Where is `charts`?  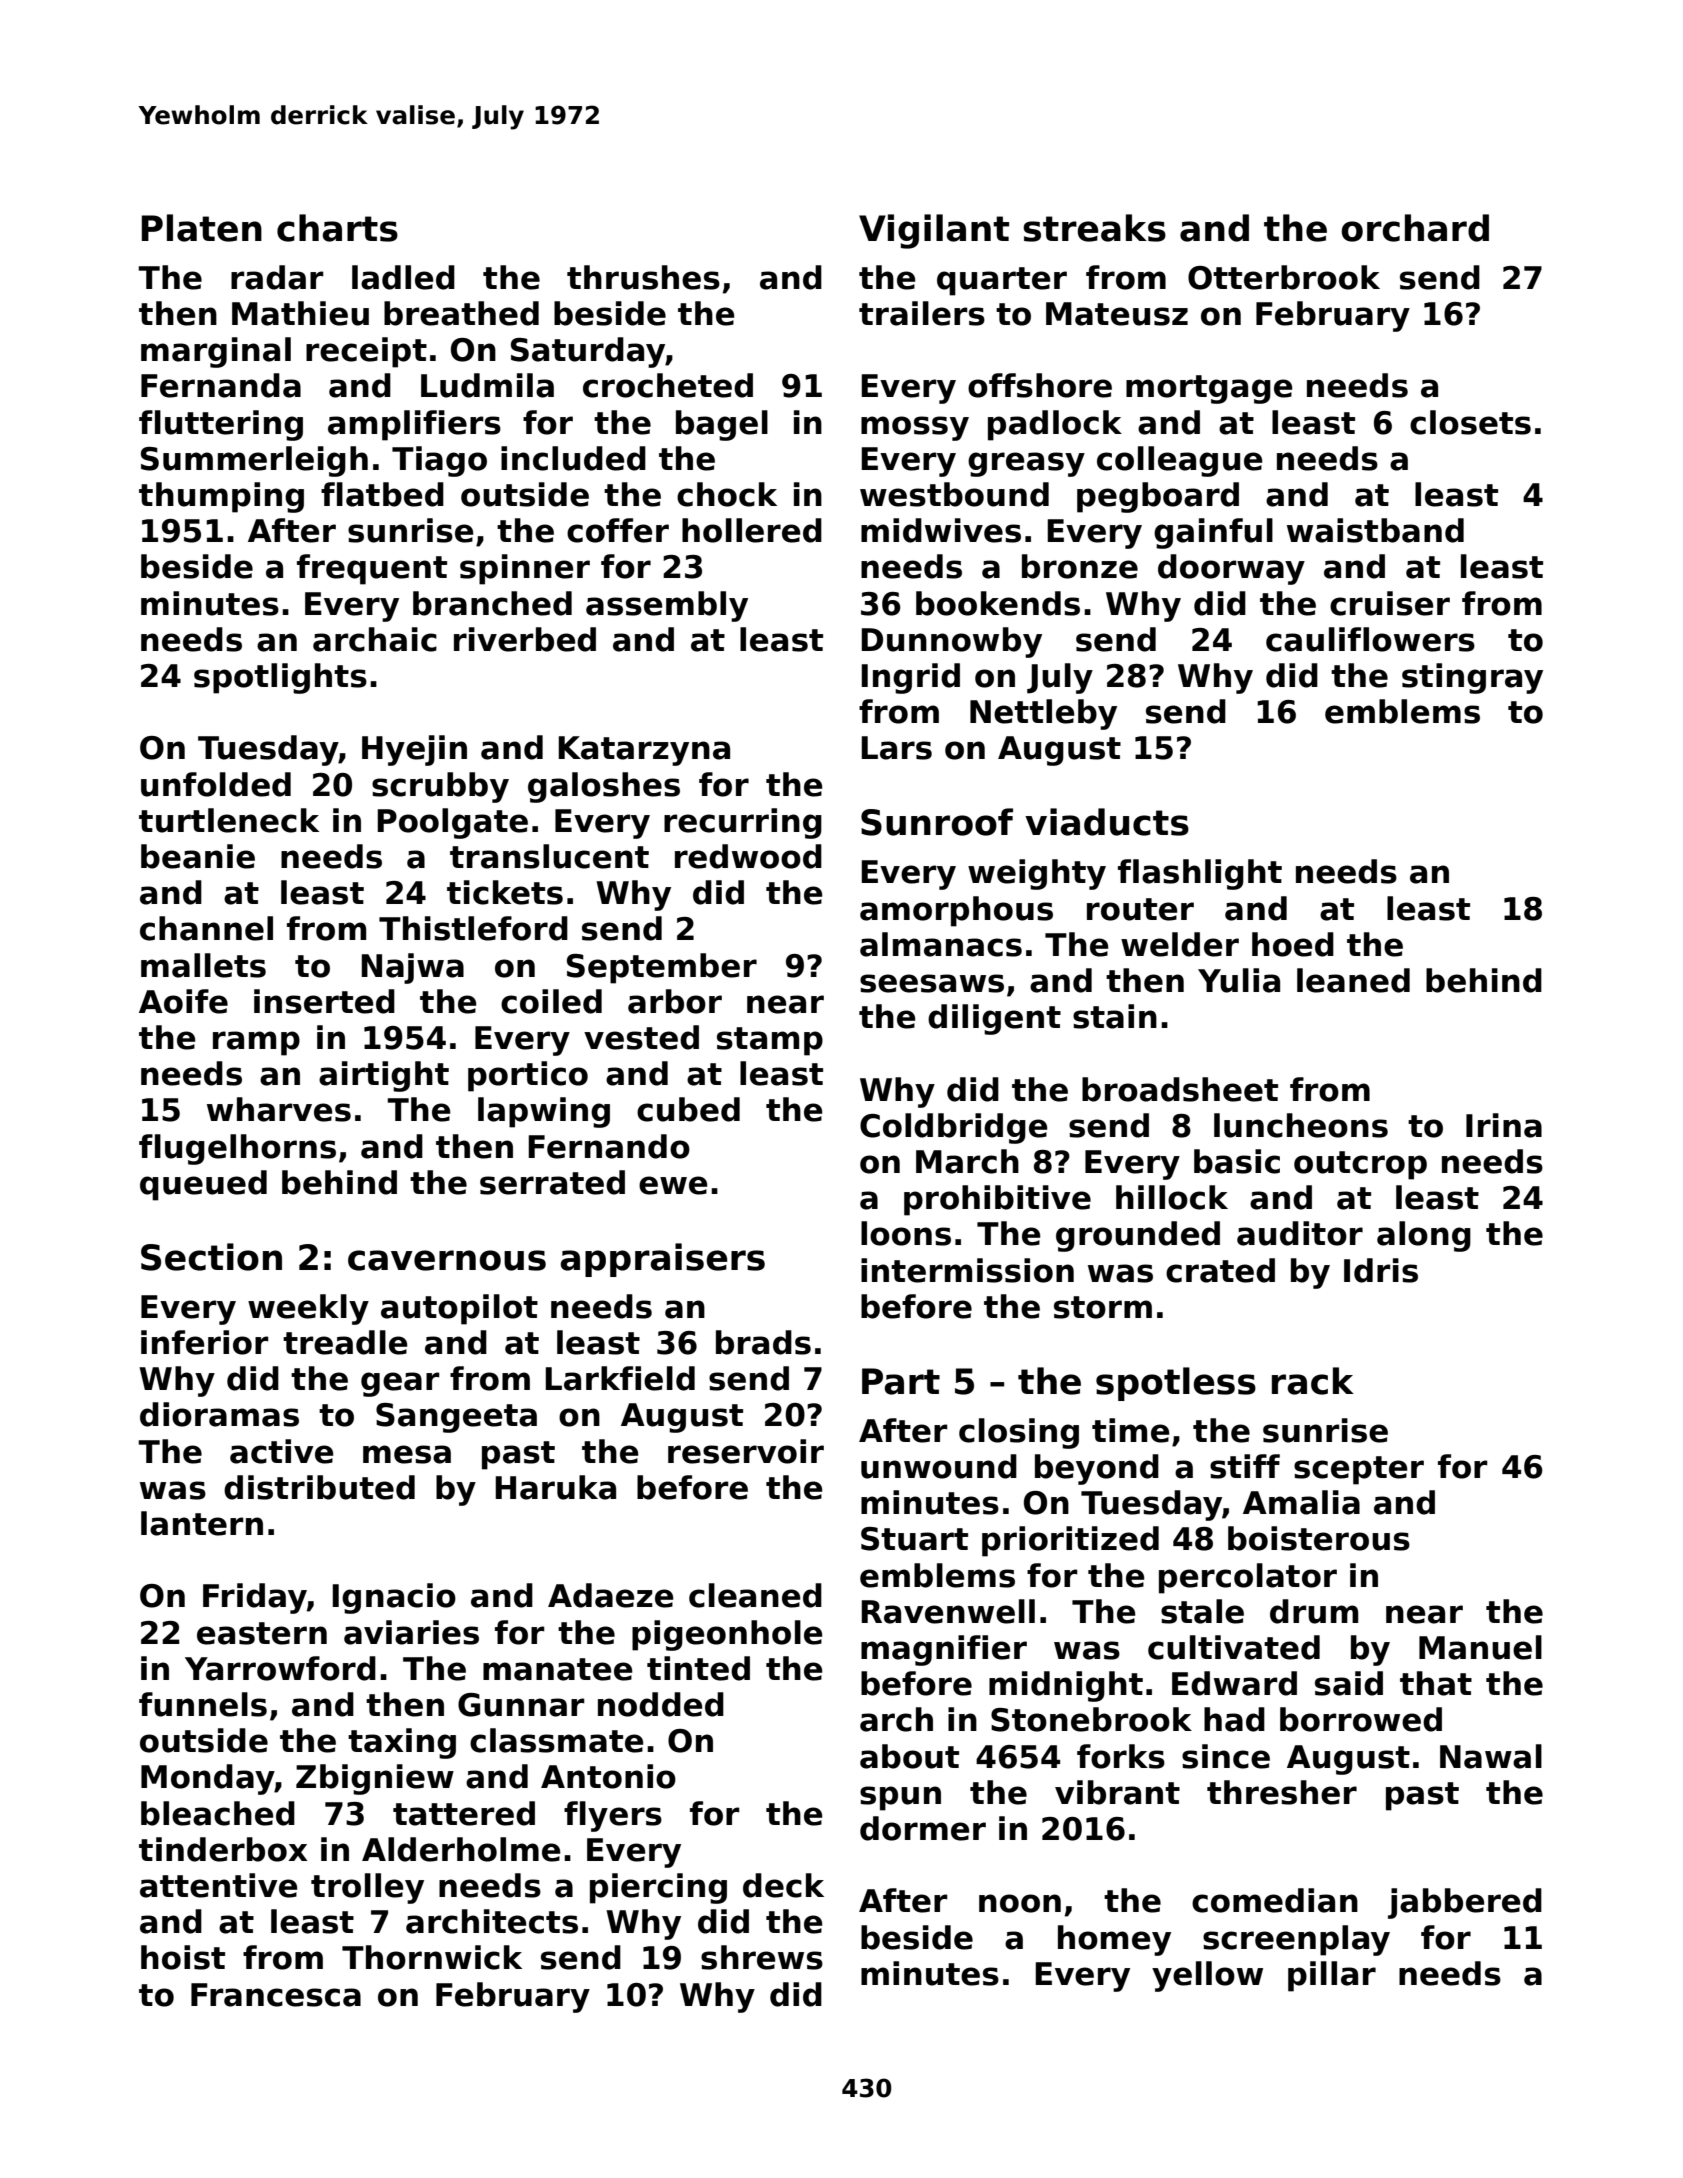
charts is located at coordinates (337, 228).
